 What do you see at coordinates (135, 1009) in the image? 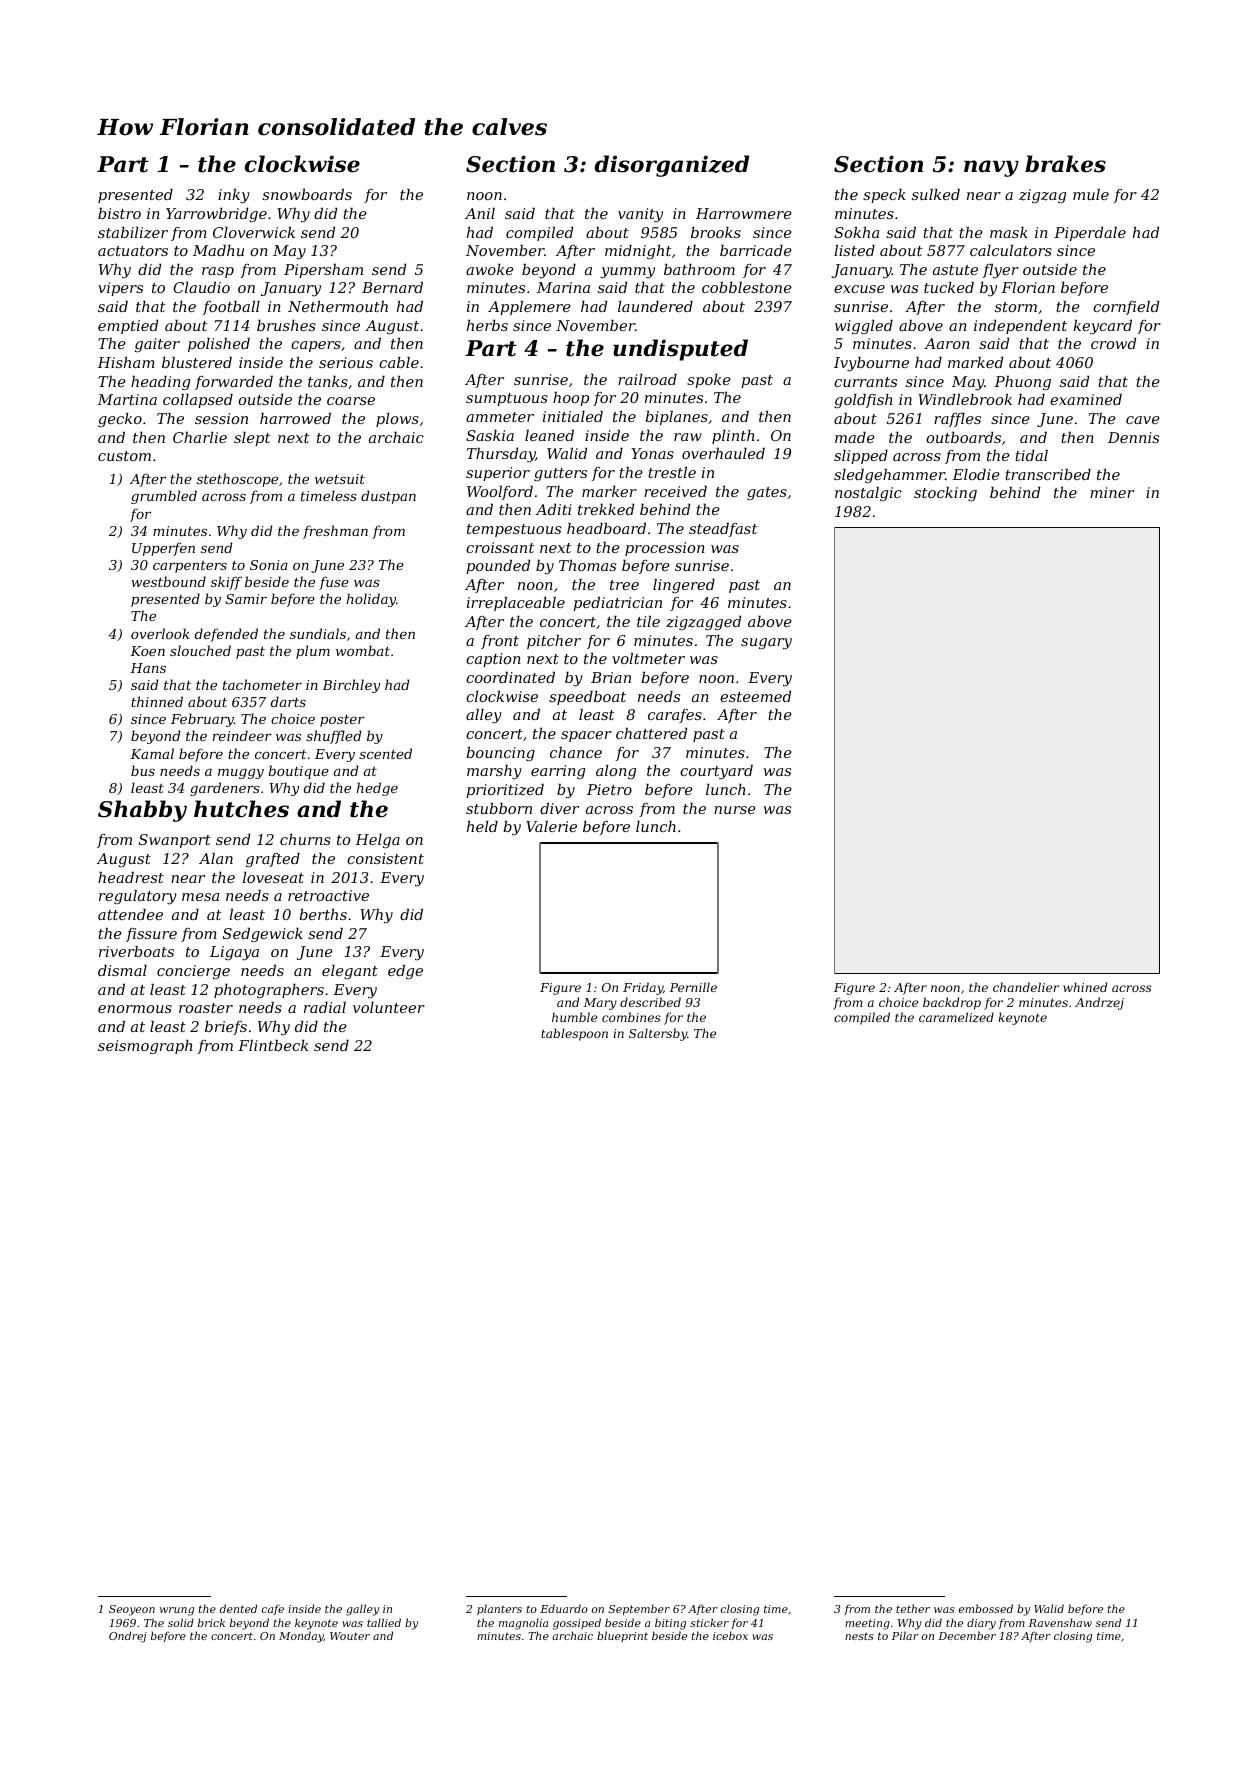
I see `enormous` at bounding box center [135, 1009].
